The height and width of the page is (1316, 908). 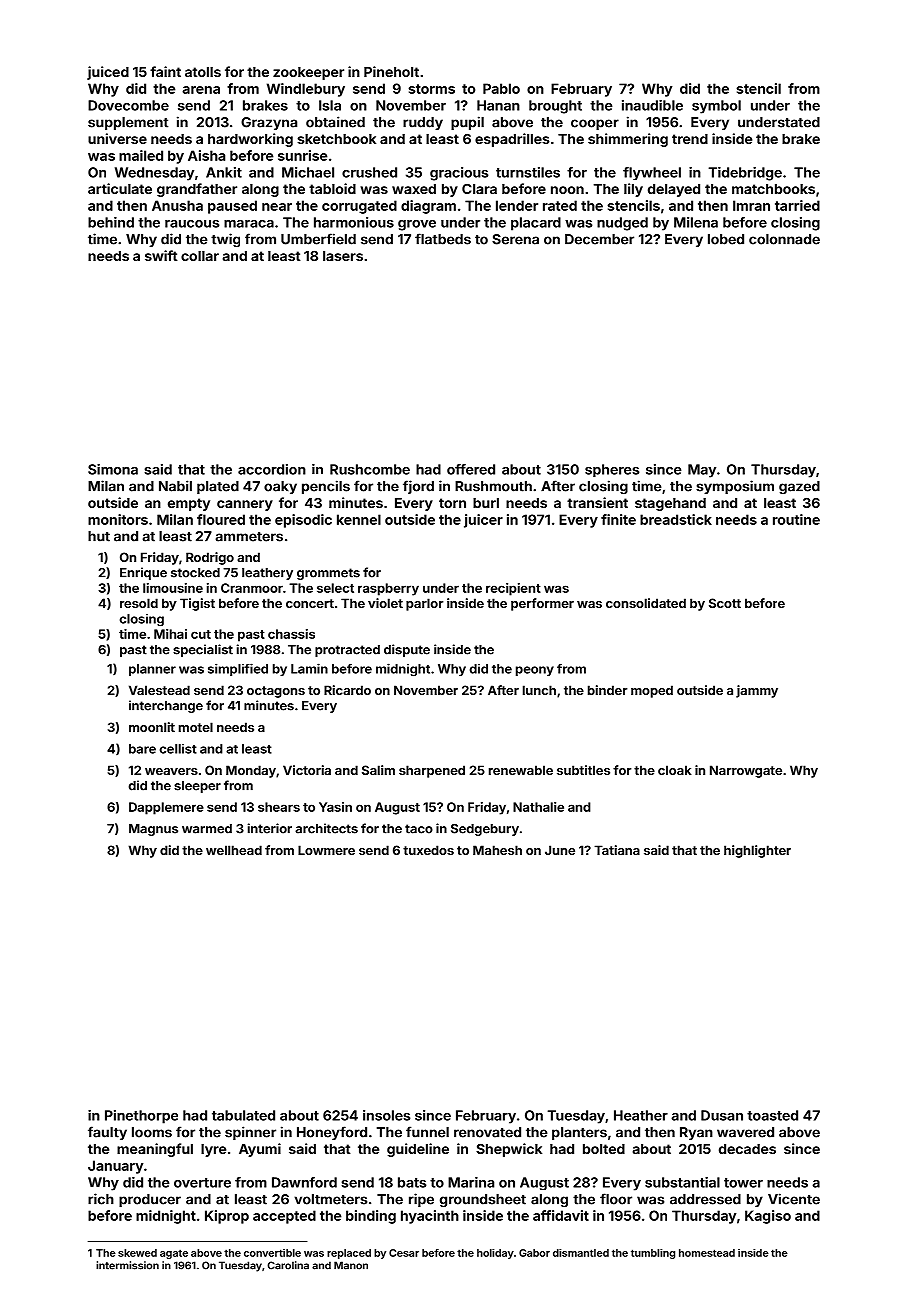 I want to click on Scott, so click(x=725, y=603).
